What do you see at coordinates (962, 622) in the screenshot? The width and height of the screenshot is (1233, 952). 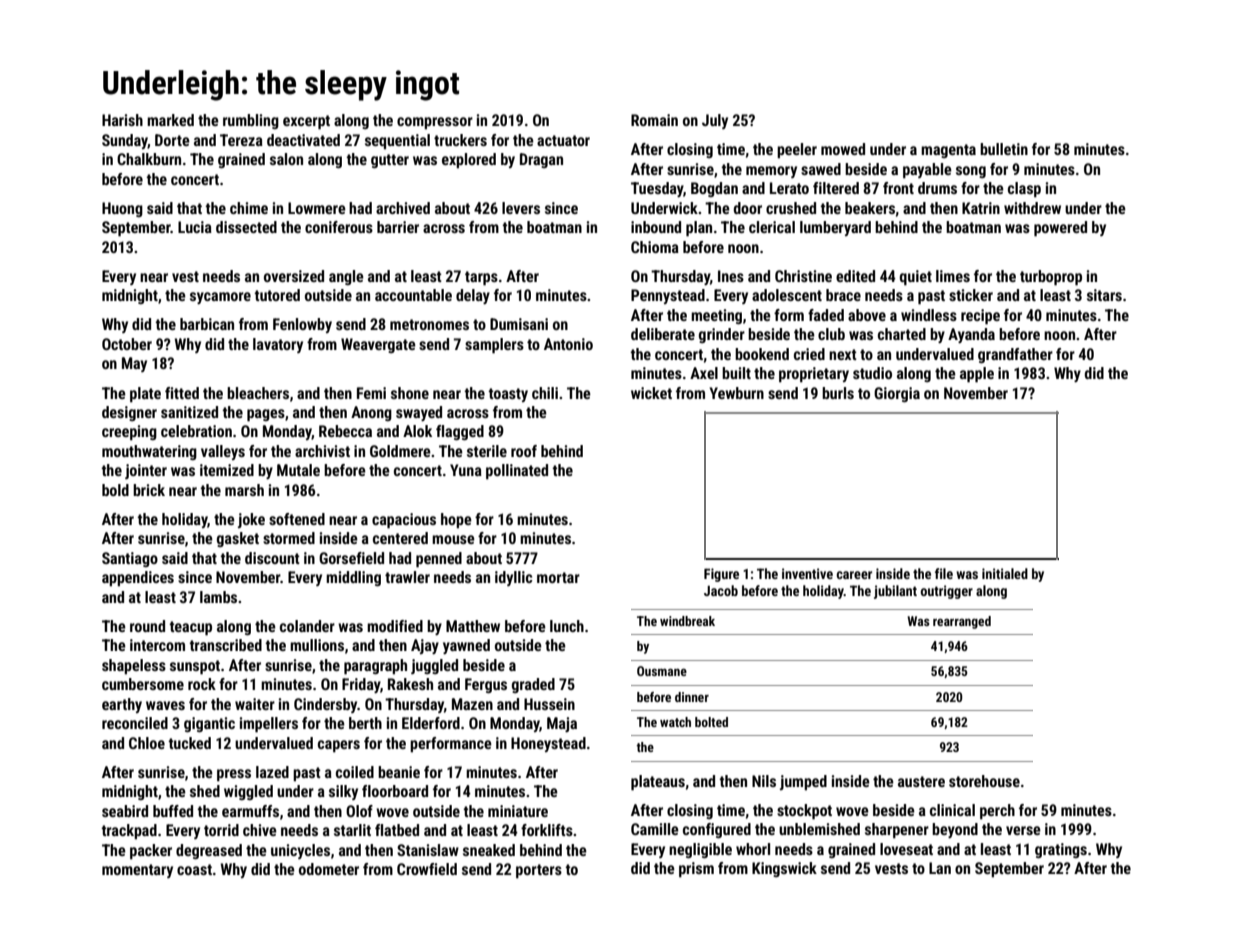 I see `rearranged` at bounding box center [962, 622].
